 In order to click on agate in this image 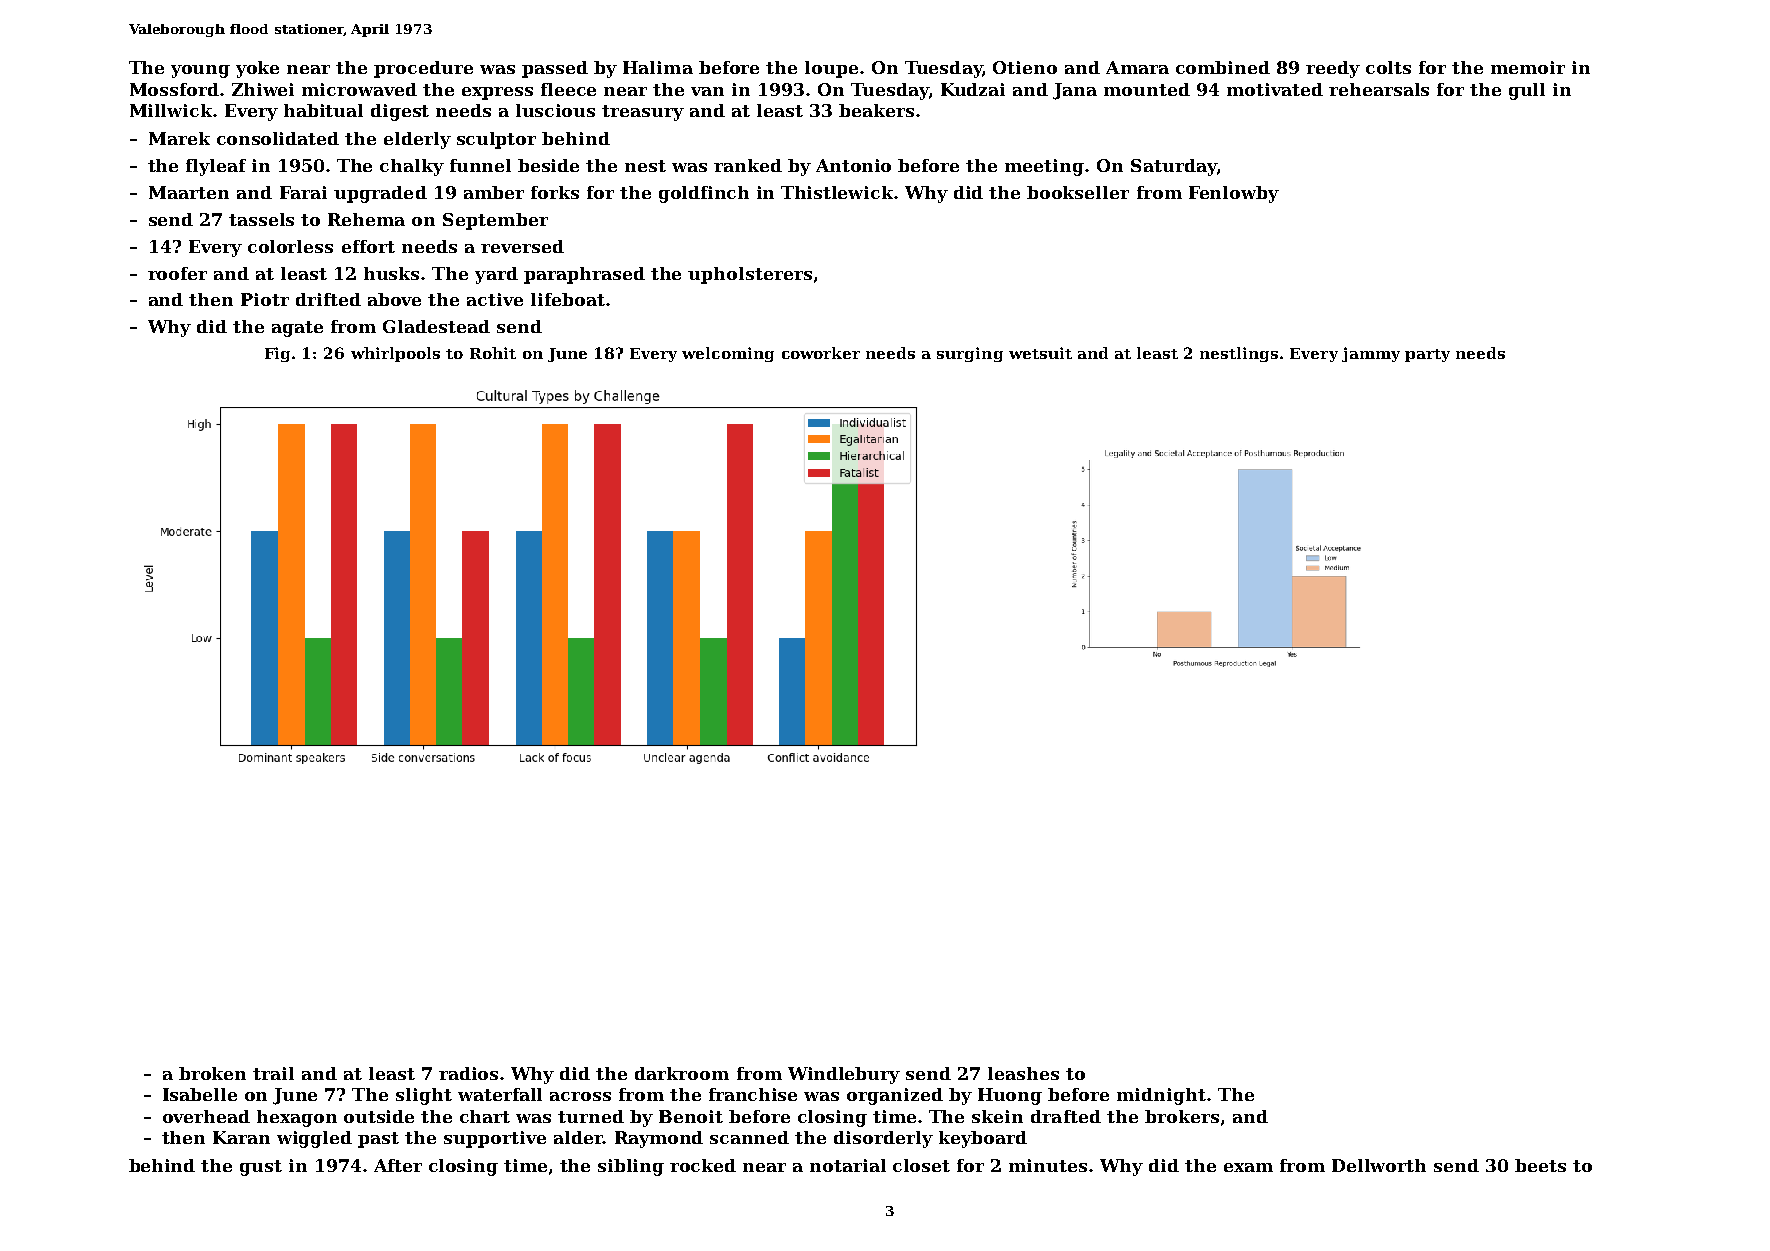, I will do `click(297, 329)`.
